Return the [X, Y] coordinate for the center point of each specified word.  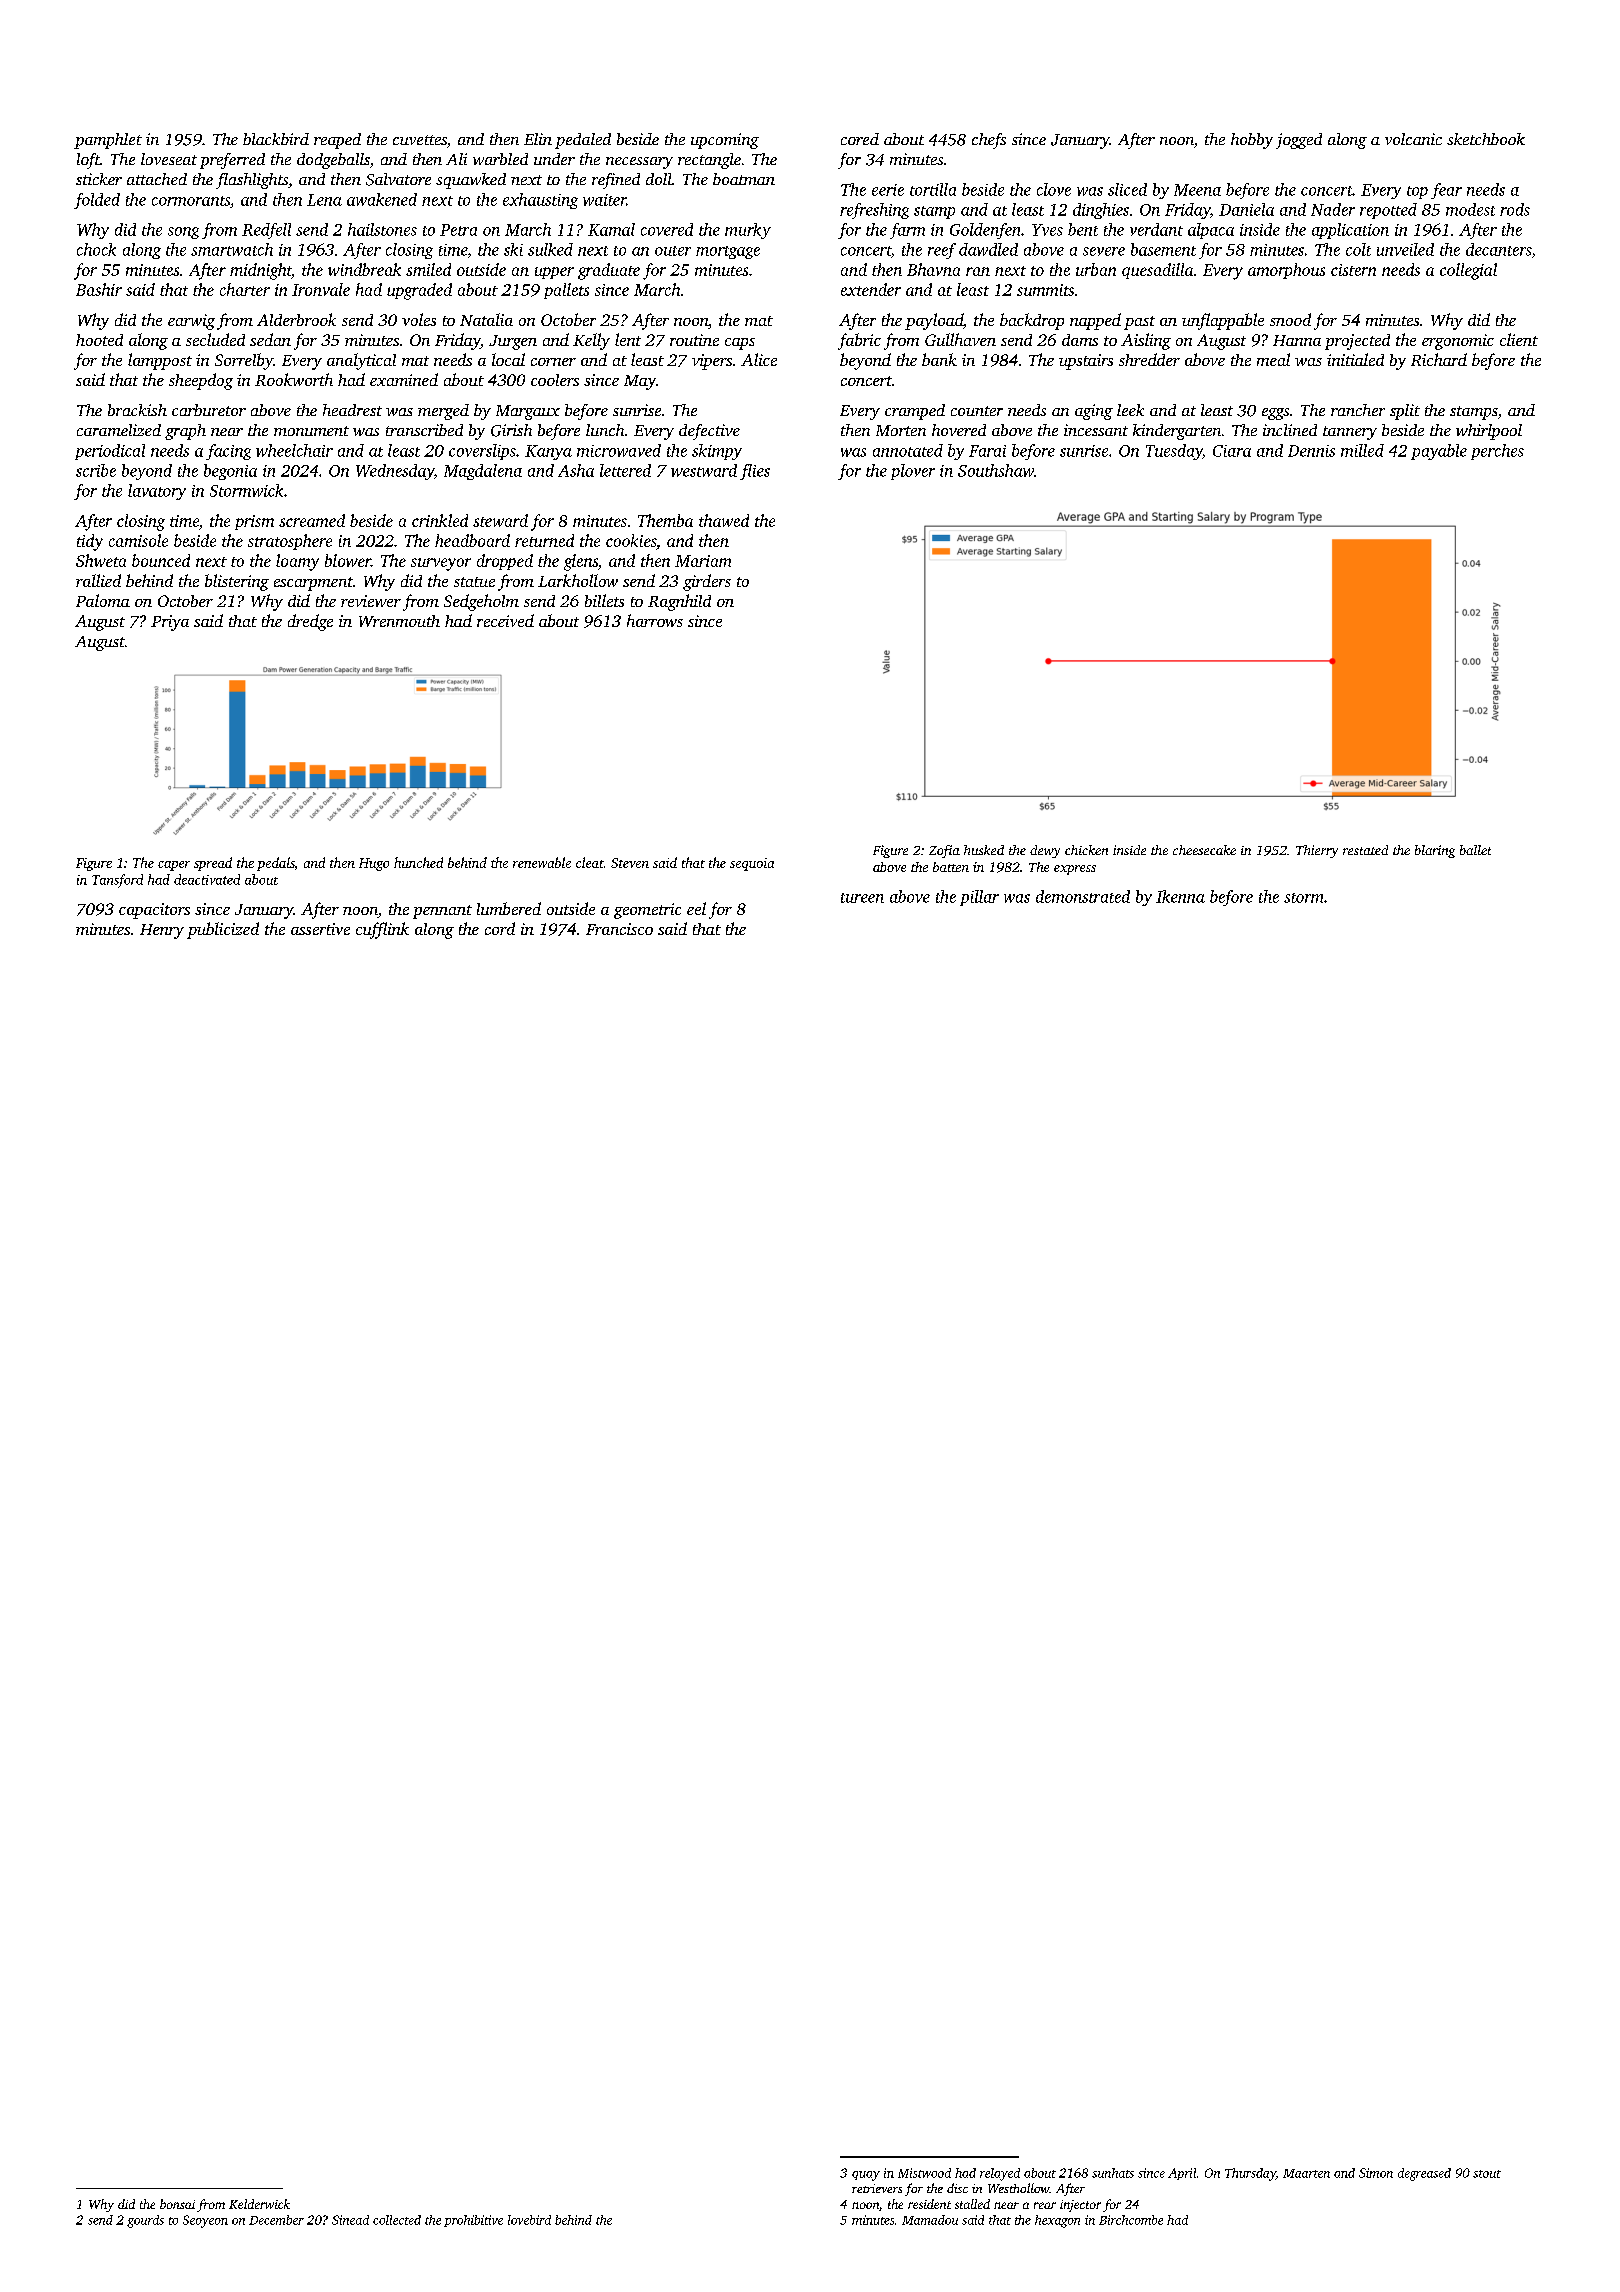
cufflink [382, 930]
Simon [1376, 2173]
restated [1365, 850]
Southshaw [996, 470]
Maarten [1306, 2173]
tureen [862, 898]
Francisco [619, 929]
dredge [310, 622]
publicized [223, 930]
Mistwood [924, 2173]
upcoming [725, 141]
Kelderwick [259, 2204]
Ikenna [1180, 896]
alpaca [1211, 231]
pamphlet [108, 141]
